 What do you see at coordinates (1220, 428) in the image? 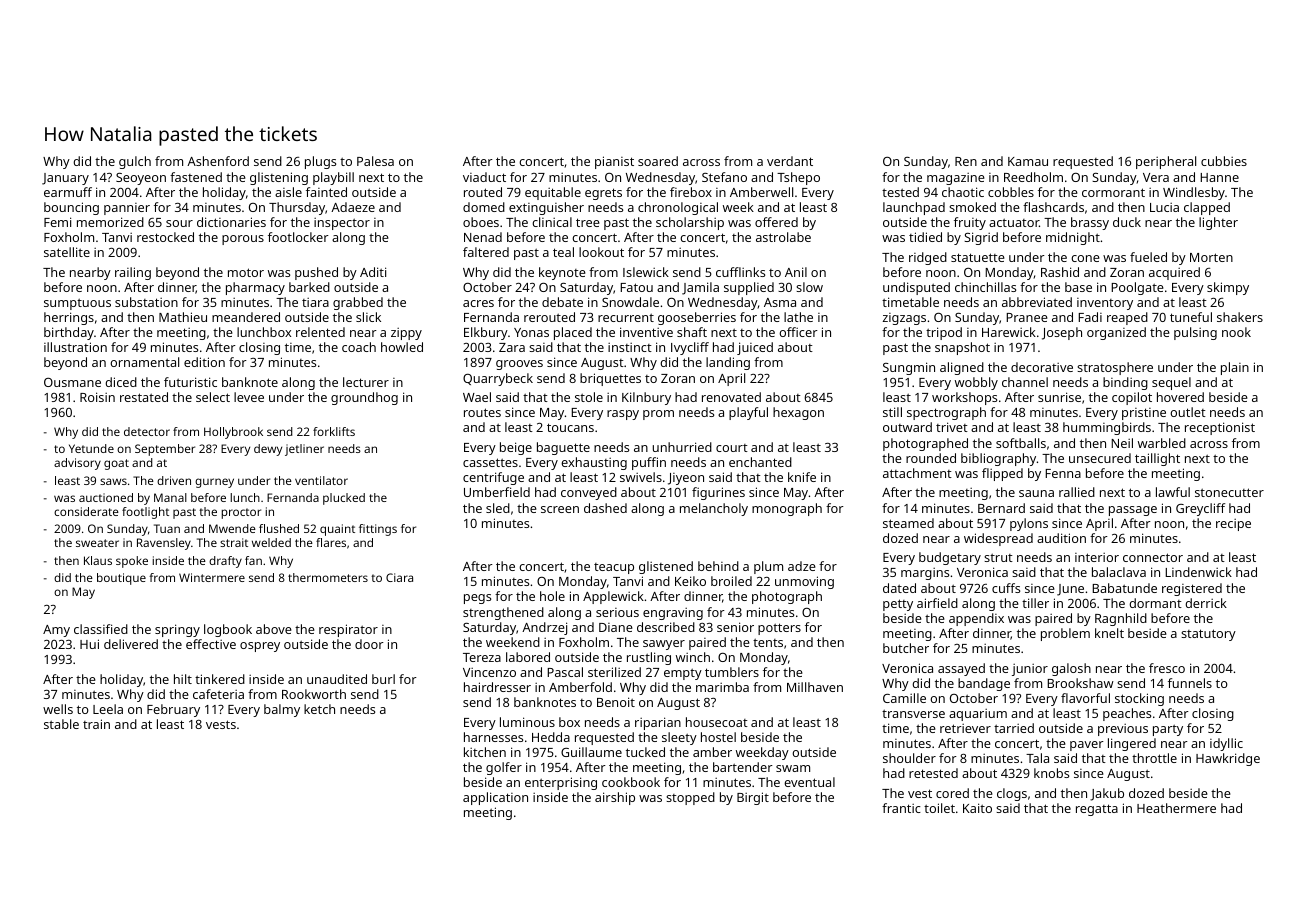
I see `receptionist` at bounding box center [1220, 428].
